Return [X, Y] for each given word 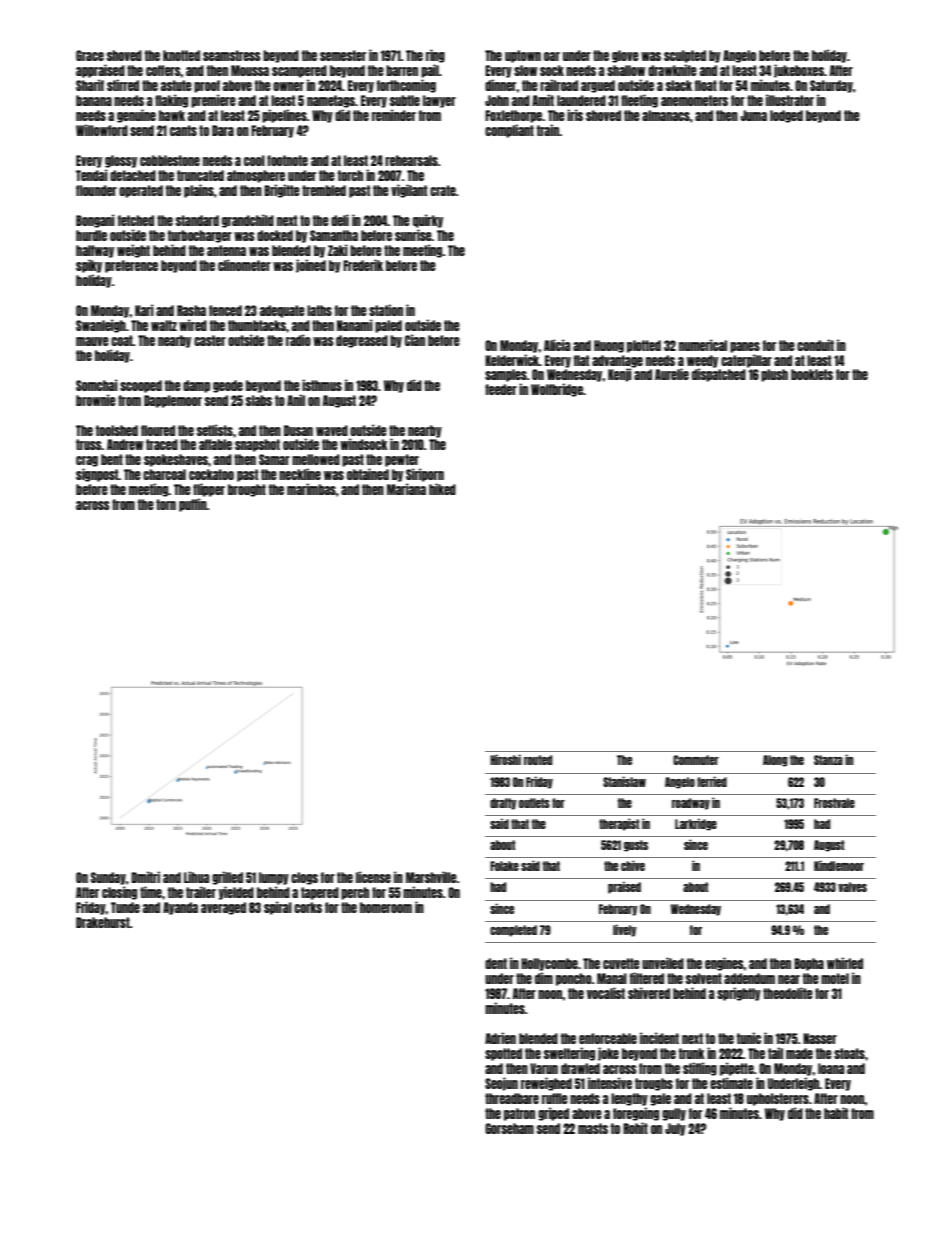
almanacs [666, 115]
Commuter [696, 760]
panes [745, 347]
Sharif [90, 85]
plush [774, 375]
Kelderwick [512, 360]
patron [519, 1114]
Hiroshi [505, 759]
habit [836, 1113]
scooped [141, 386]
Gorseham [509, 1128]
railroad [559, 85]
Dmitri [145, 877]
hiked [442, 489]
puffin [193, 505]
